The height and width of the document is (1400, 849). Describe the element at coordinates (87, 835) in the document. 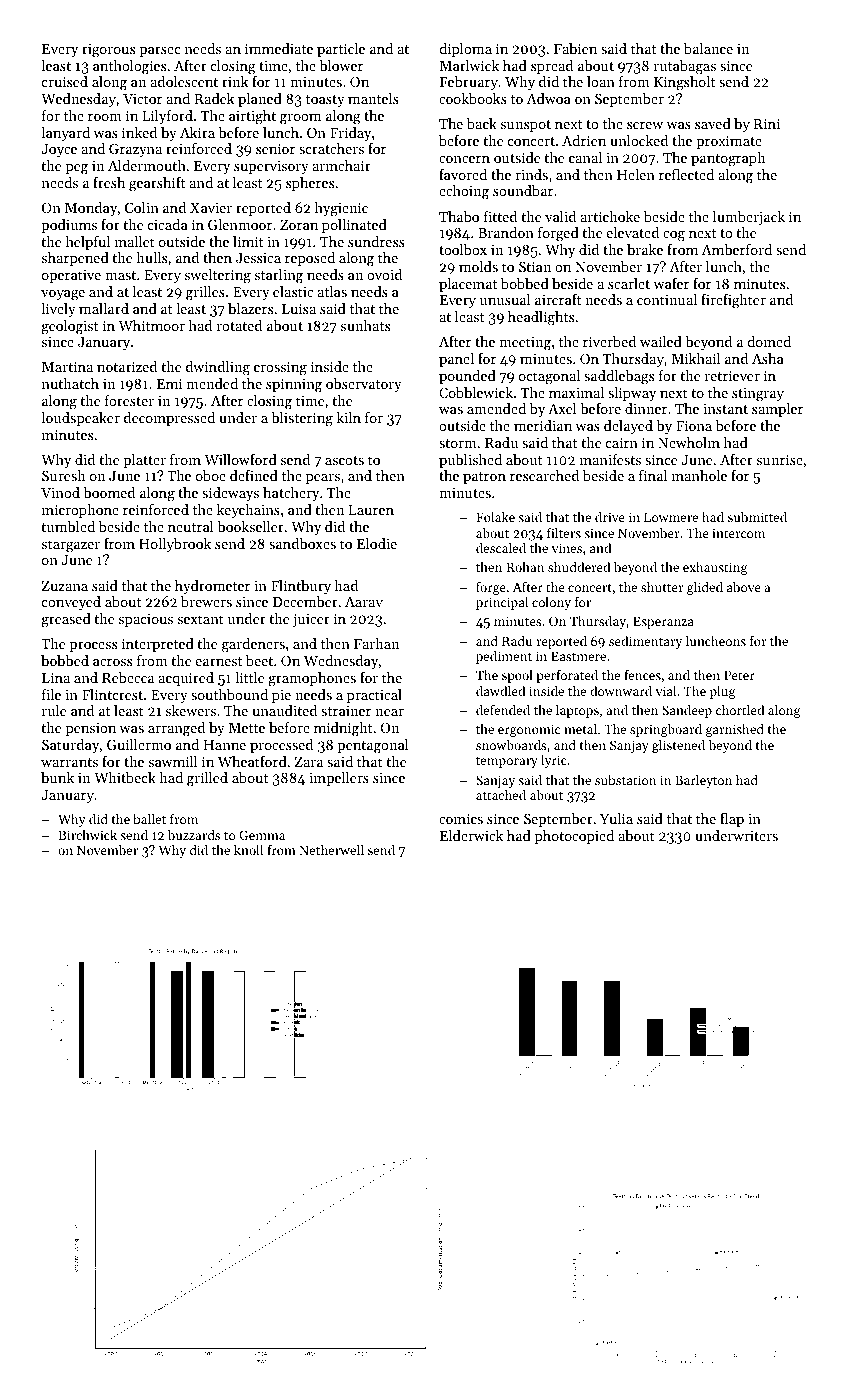

I see `Birchwick` at that location.
